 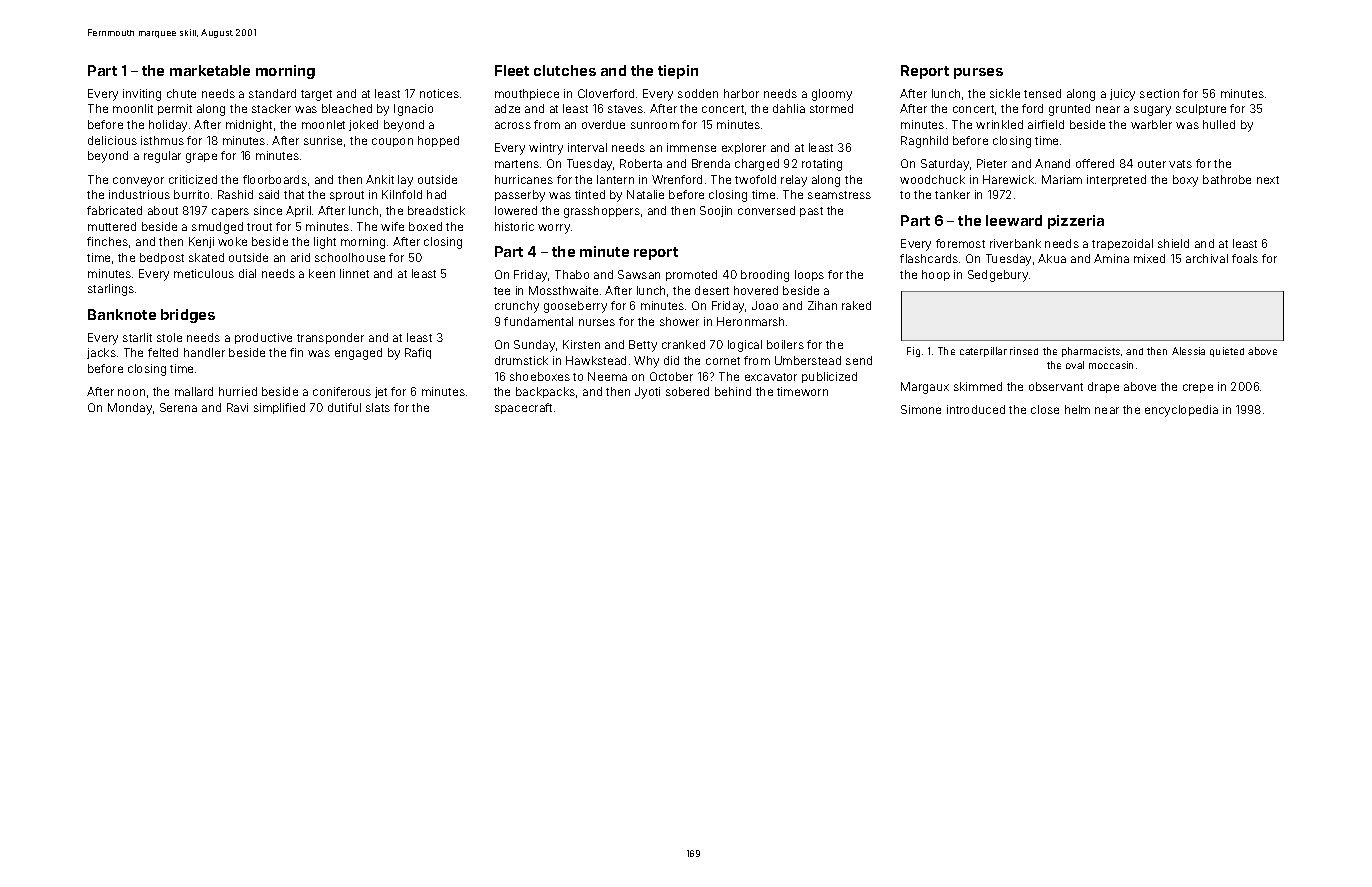 What do you see at coordinates (279, 408) in the screenshot?
I see `simplified` at bounding box center [279, 408].
